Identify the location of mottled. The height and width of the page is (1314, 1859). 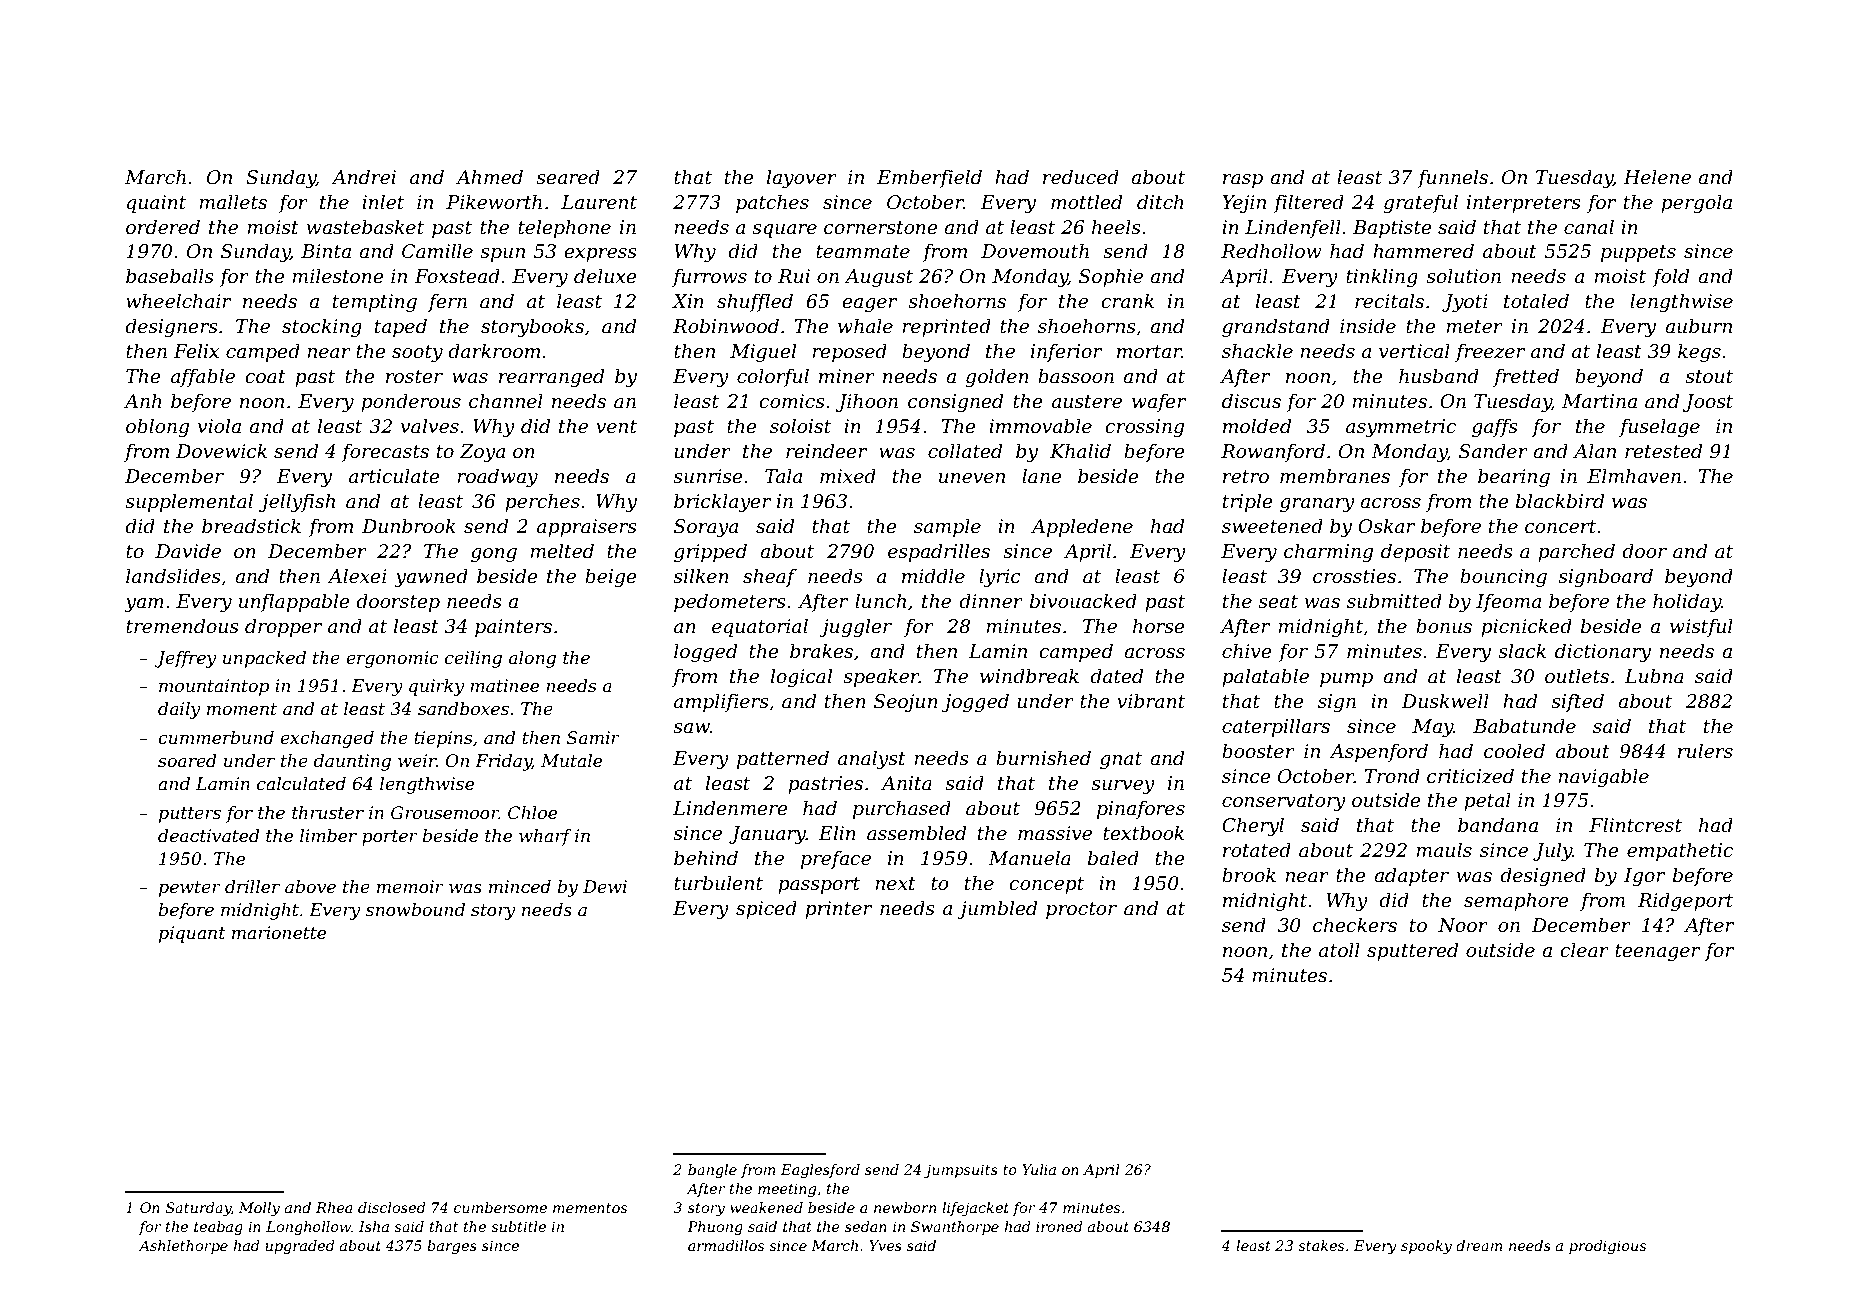
(1086, 202).
